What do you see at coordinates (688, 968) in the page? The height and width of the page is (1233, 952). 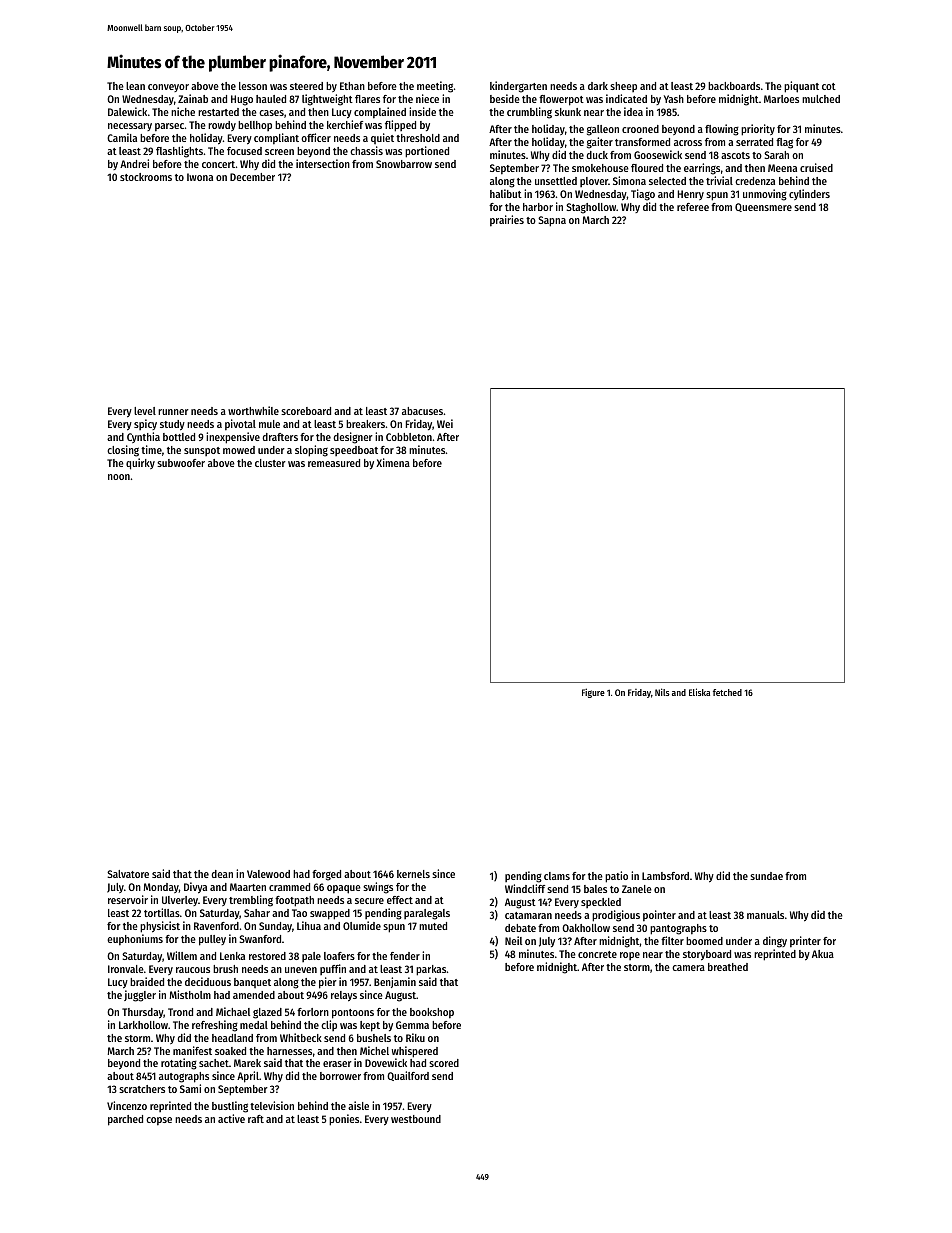 I see `camera` at bounding box center [688, 968].
